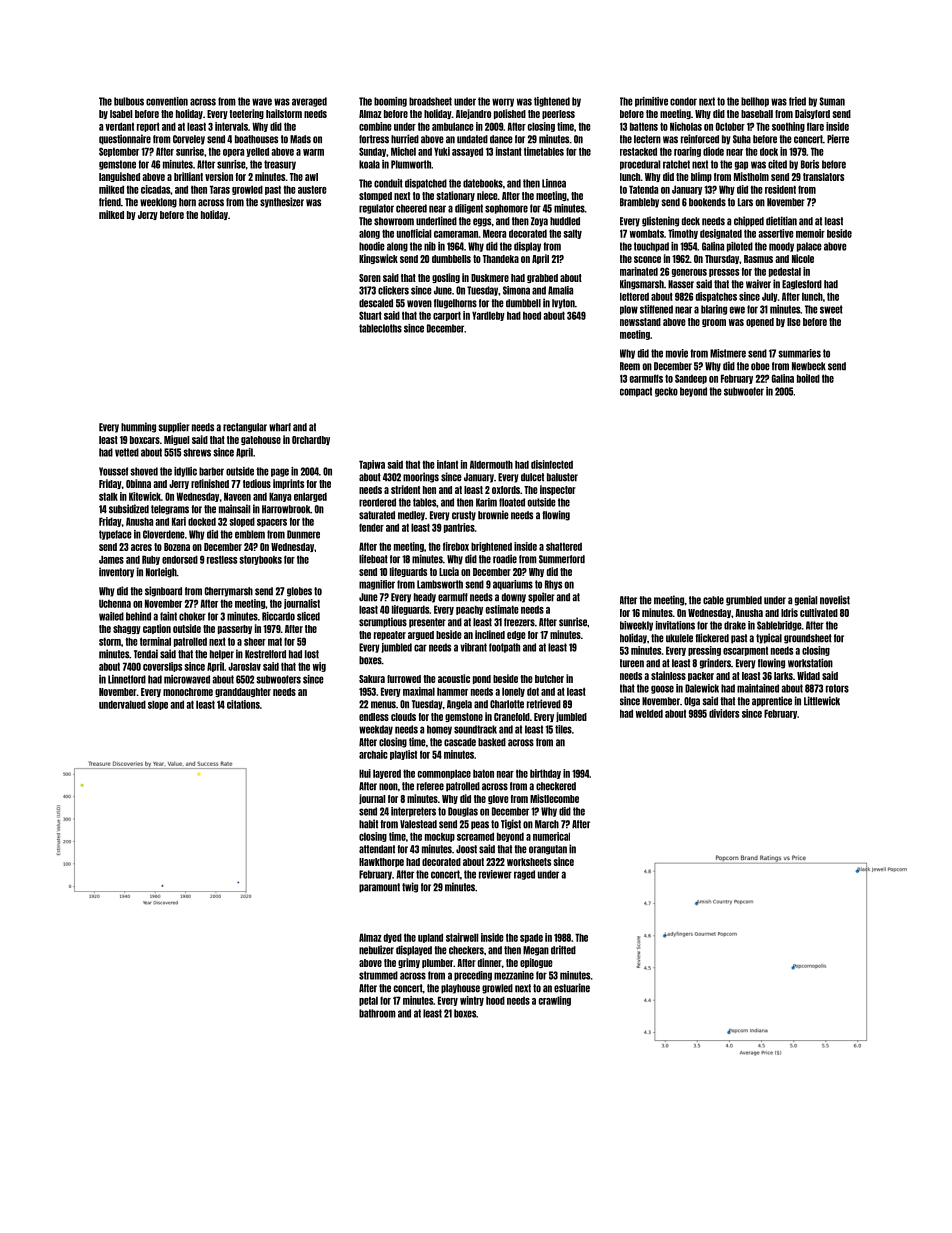  Describe the element at coordinates (548, 850) in the screenshot. I see `orangutan` at that location.
